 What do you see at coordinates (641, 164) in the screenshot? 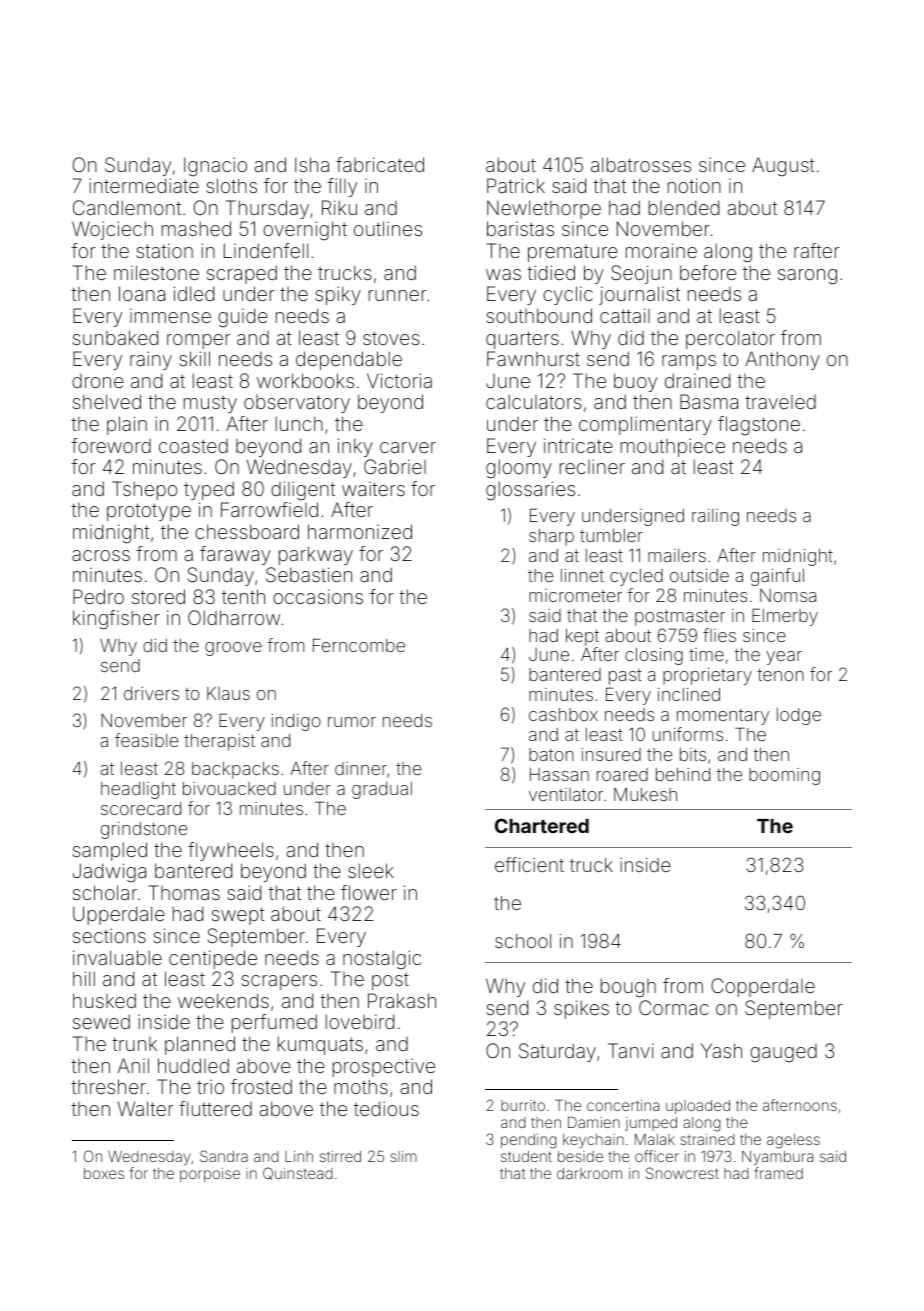
I see `albatrosses` at bounding box center [641, 164].
